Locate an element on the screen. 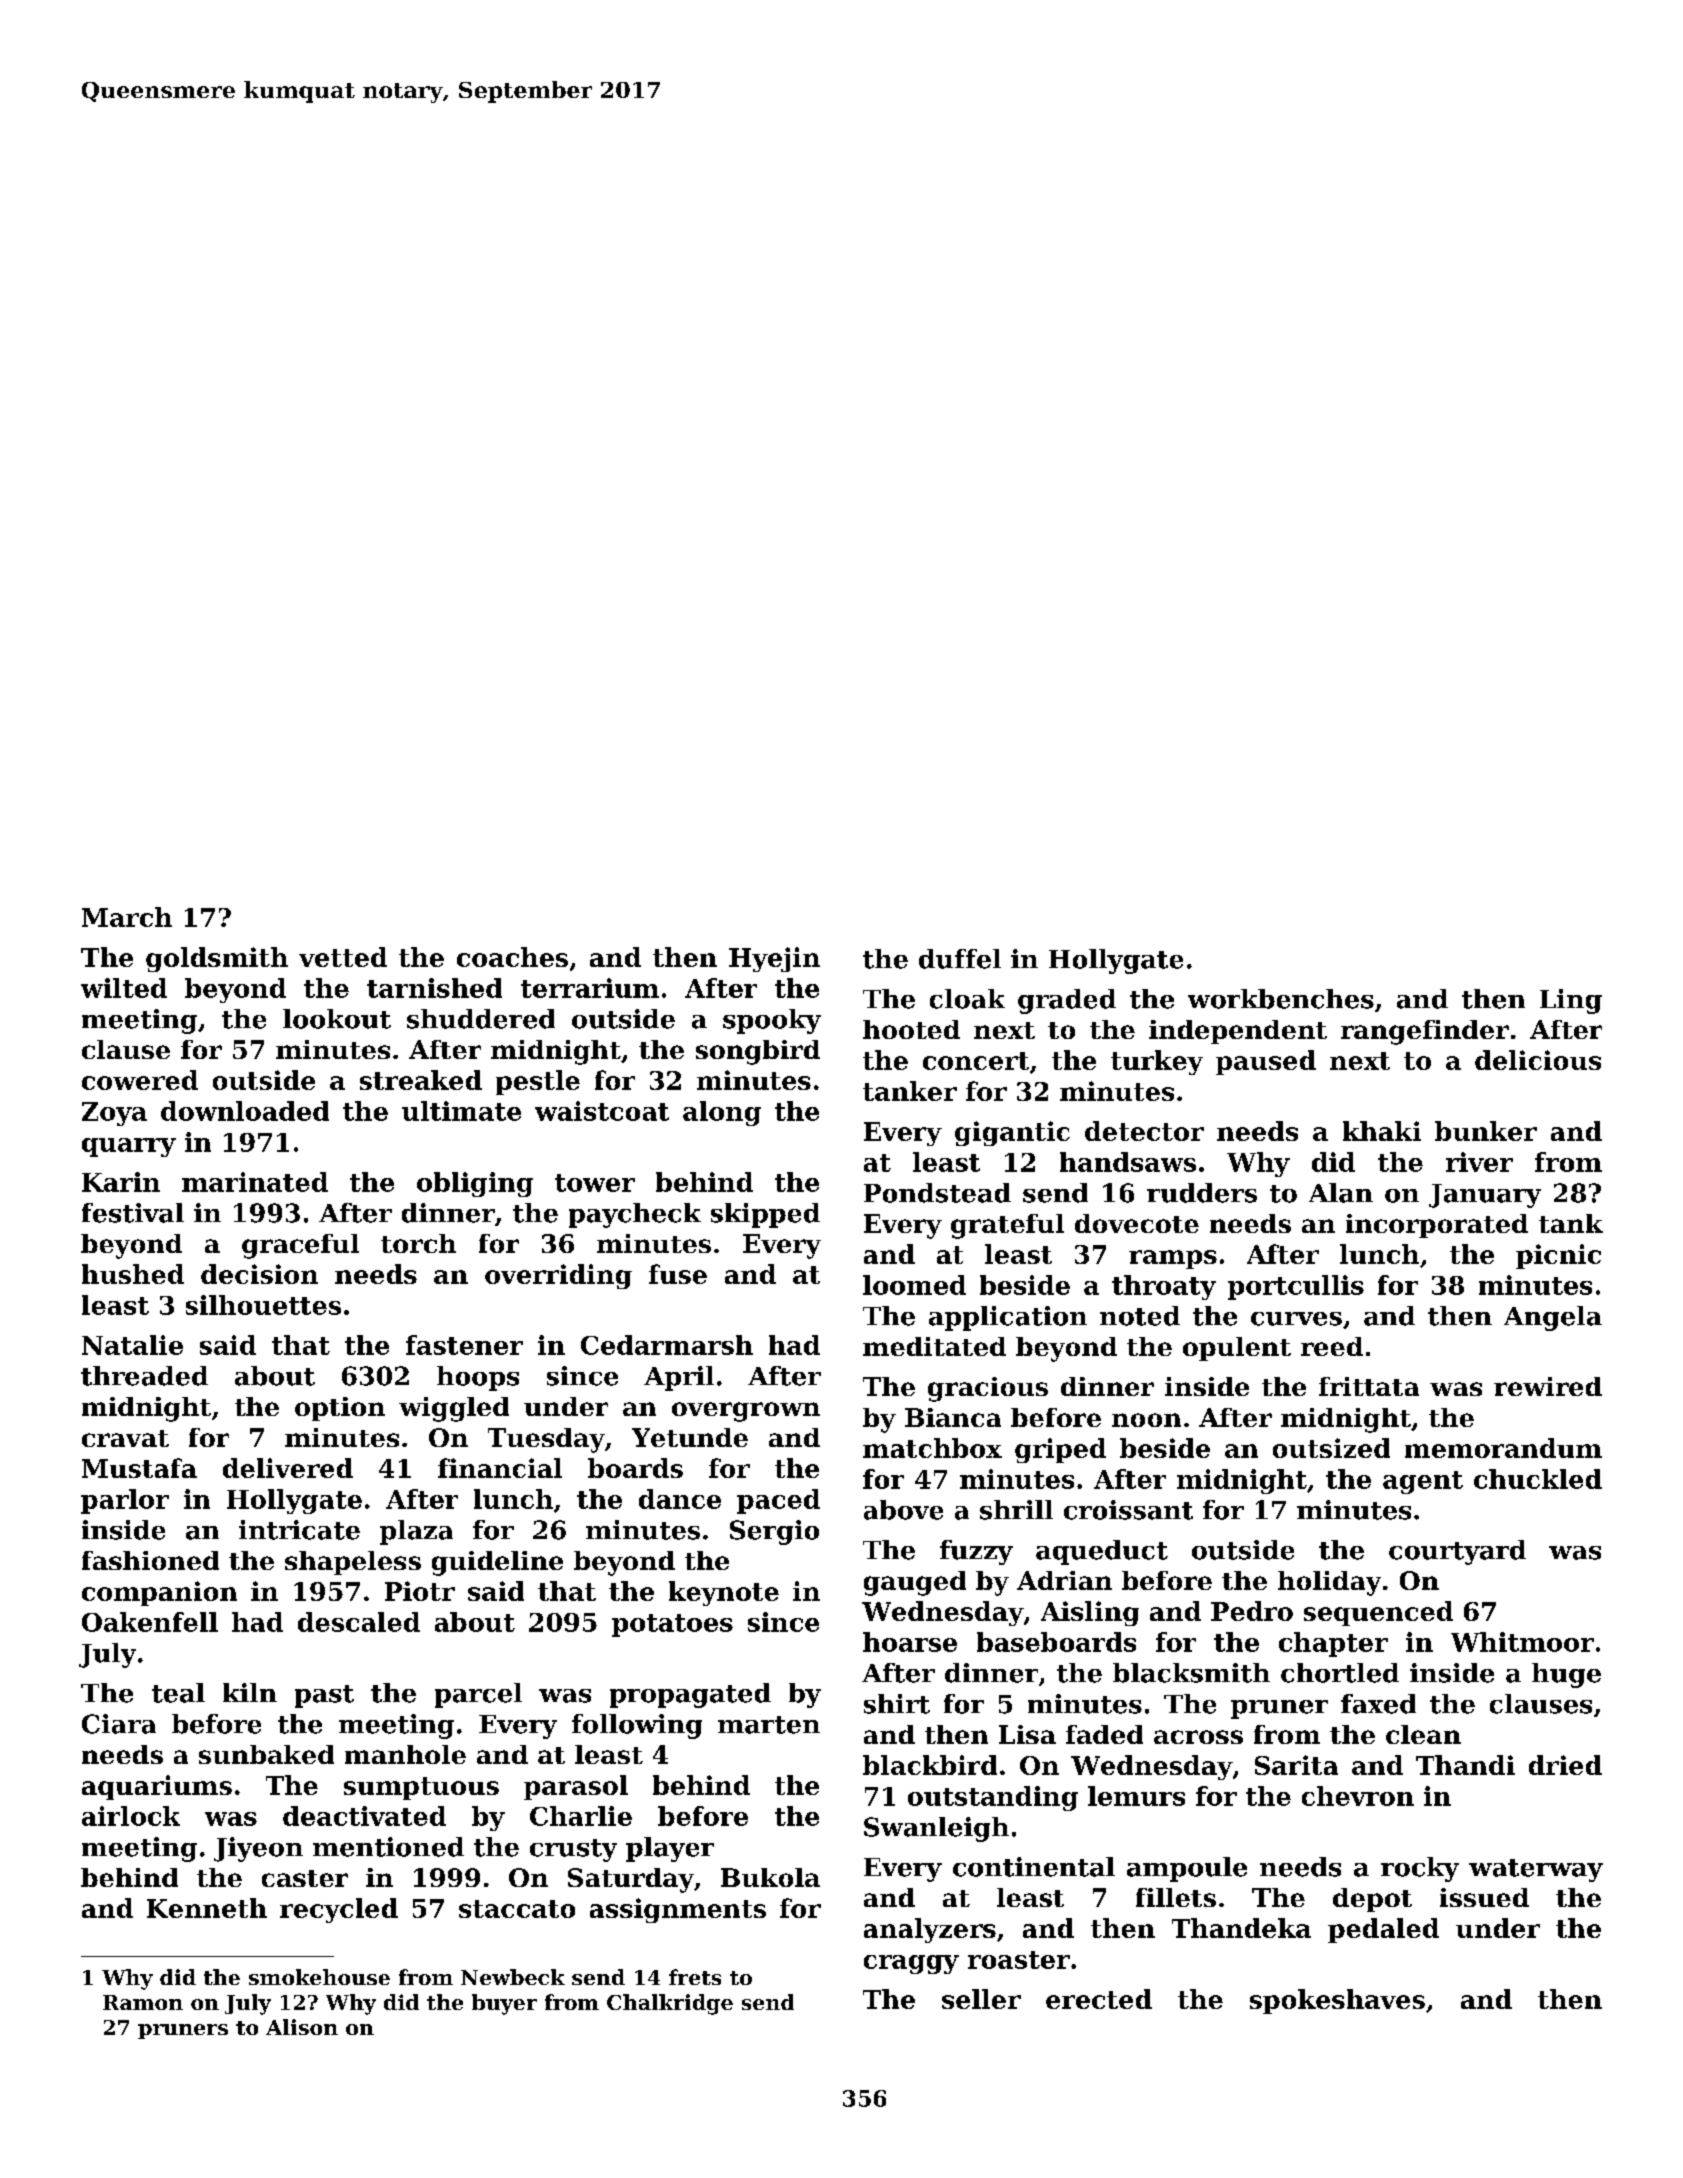  Natalie is located at coordinates (132, 1345).
